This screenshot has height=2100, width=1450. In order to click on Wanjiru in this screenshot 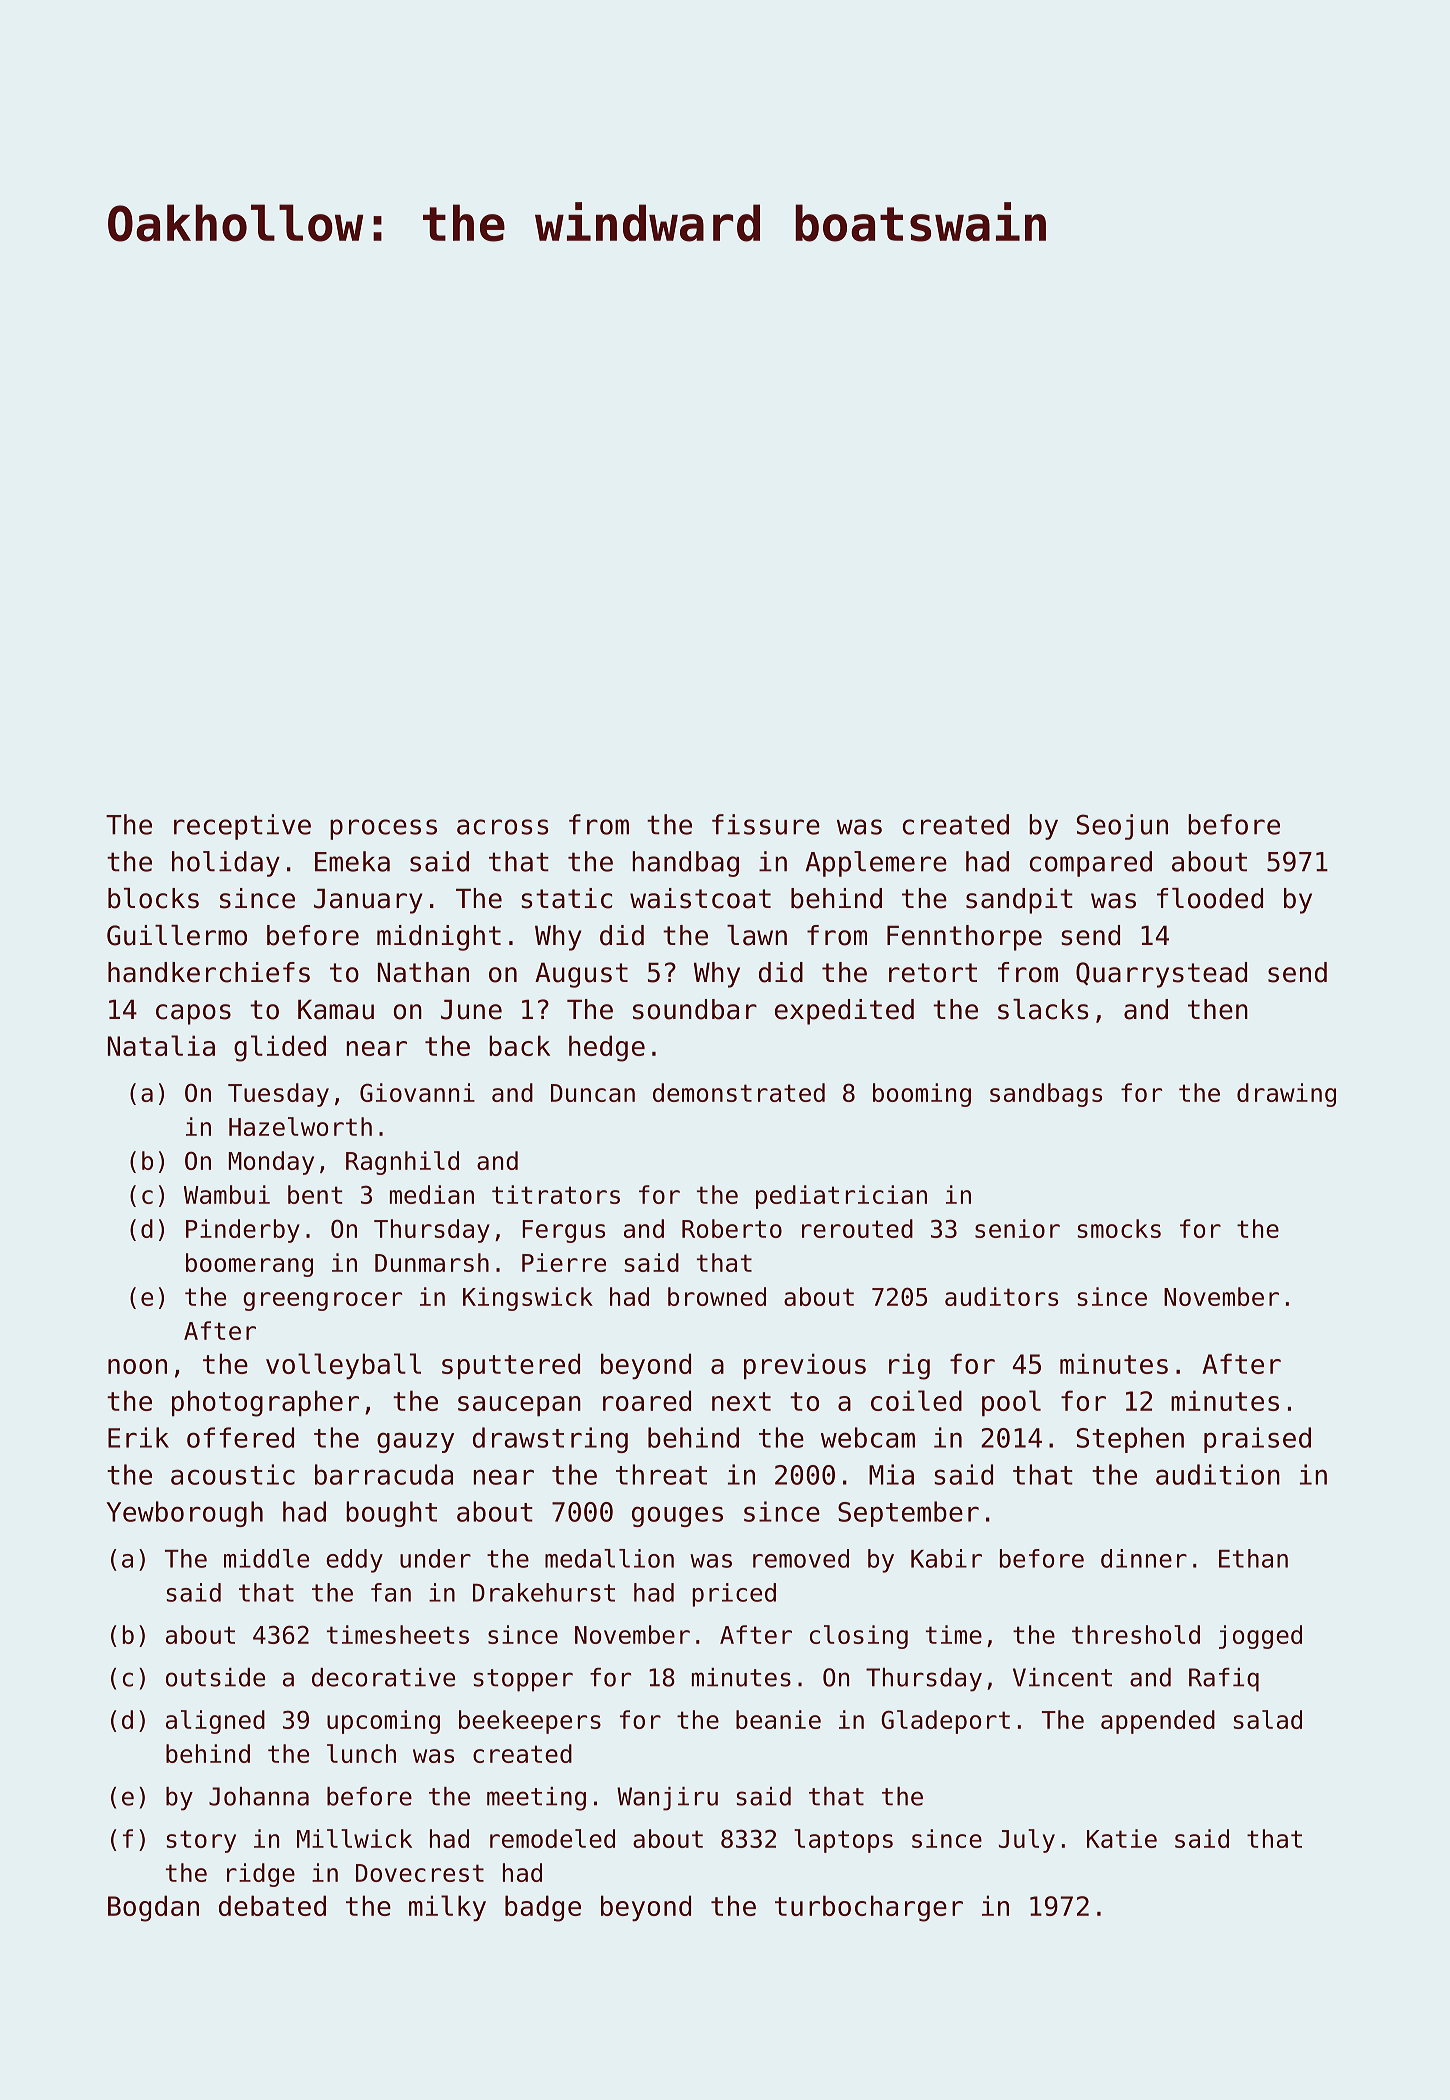, I will do `click(667, 1799)`.
